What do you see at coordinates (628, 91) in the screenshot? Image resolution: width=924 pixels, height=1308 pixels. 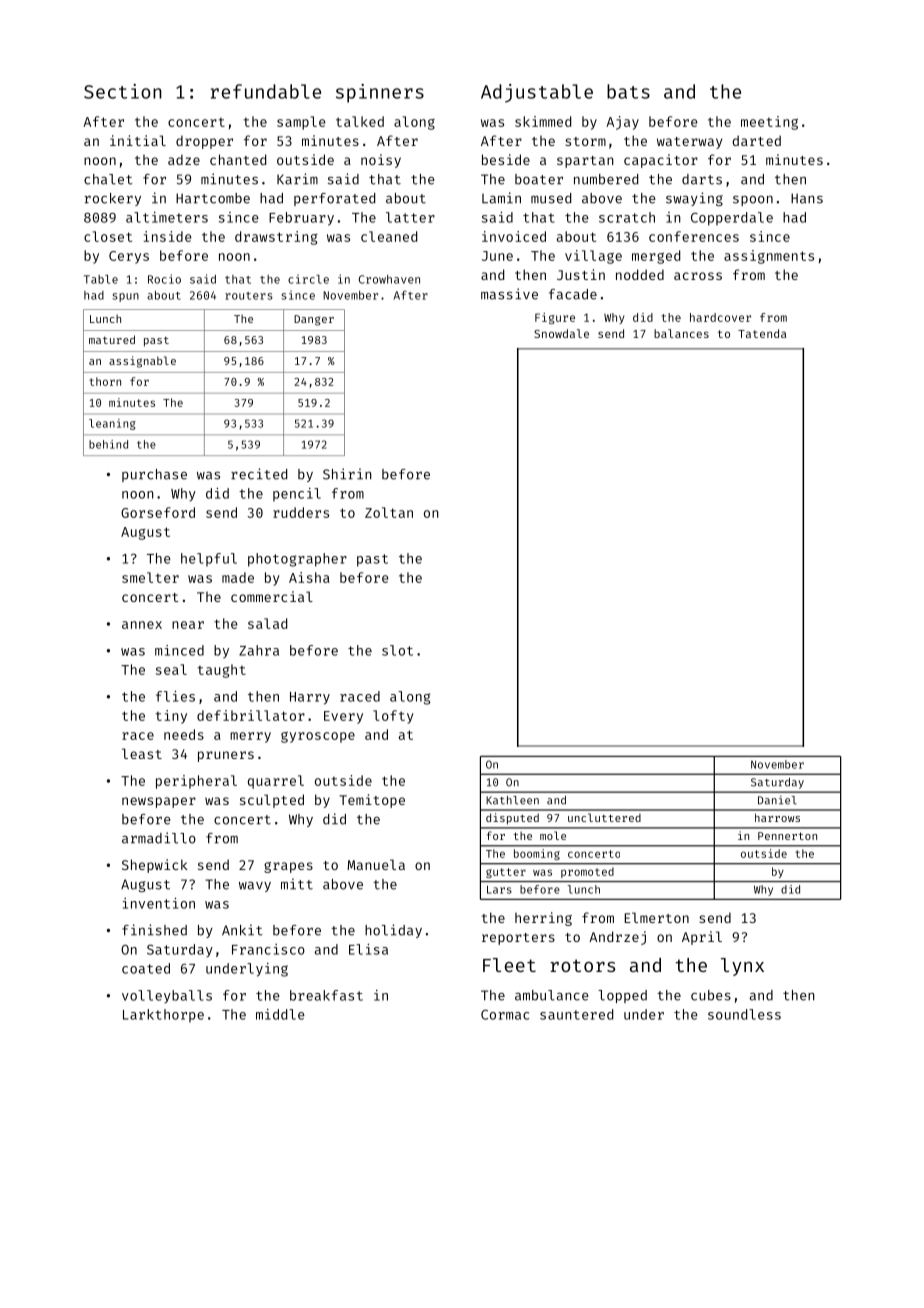 I see `bats` at bounding box center [628, 91].
